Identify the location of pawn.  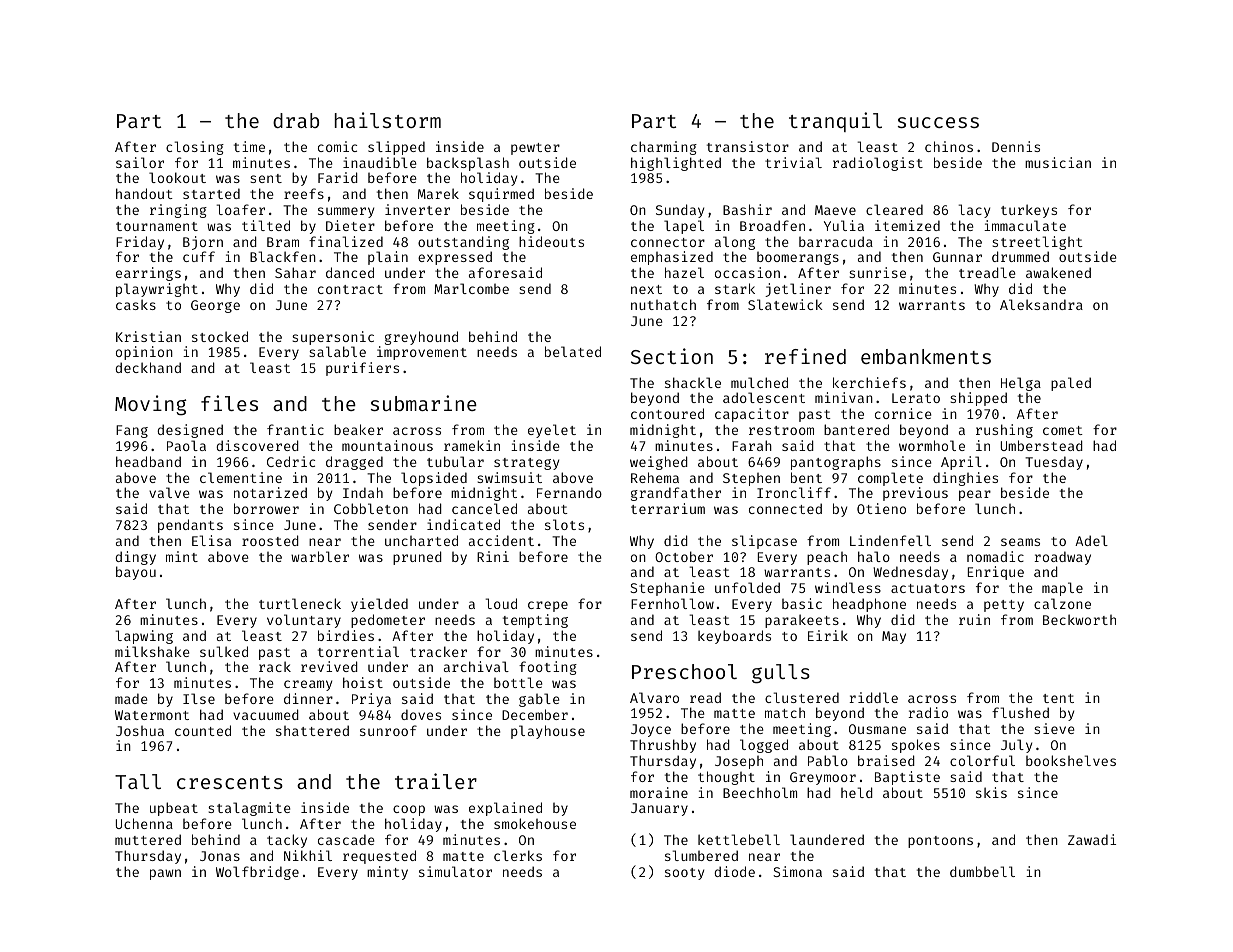
(165, 874).
